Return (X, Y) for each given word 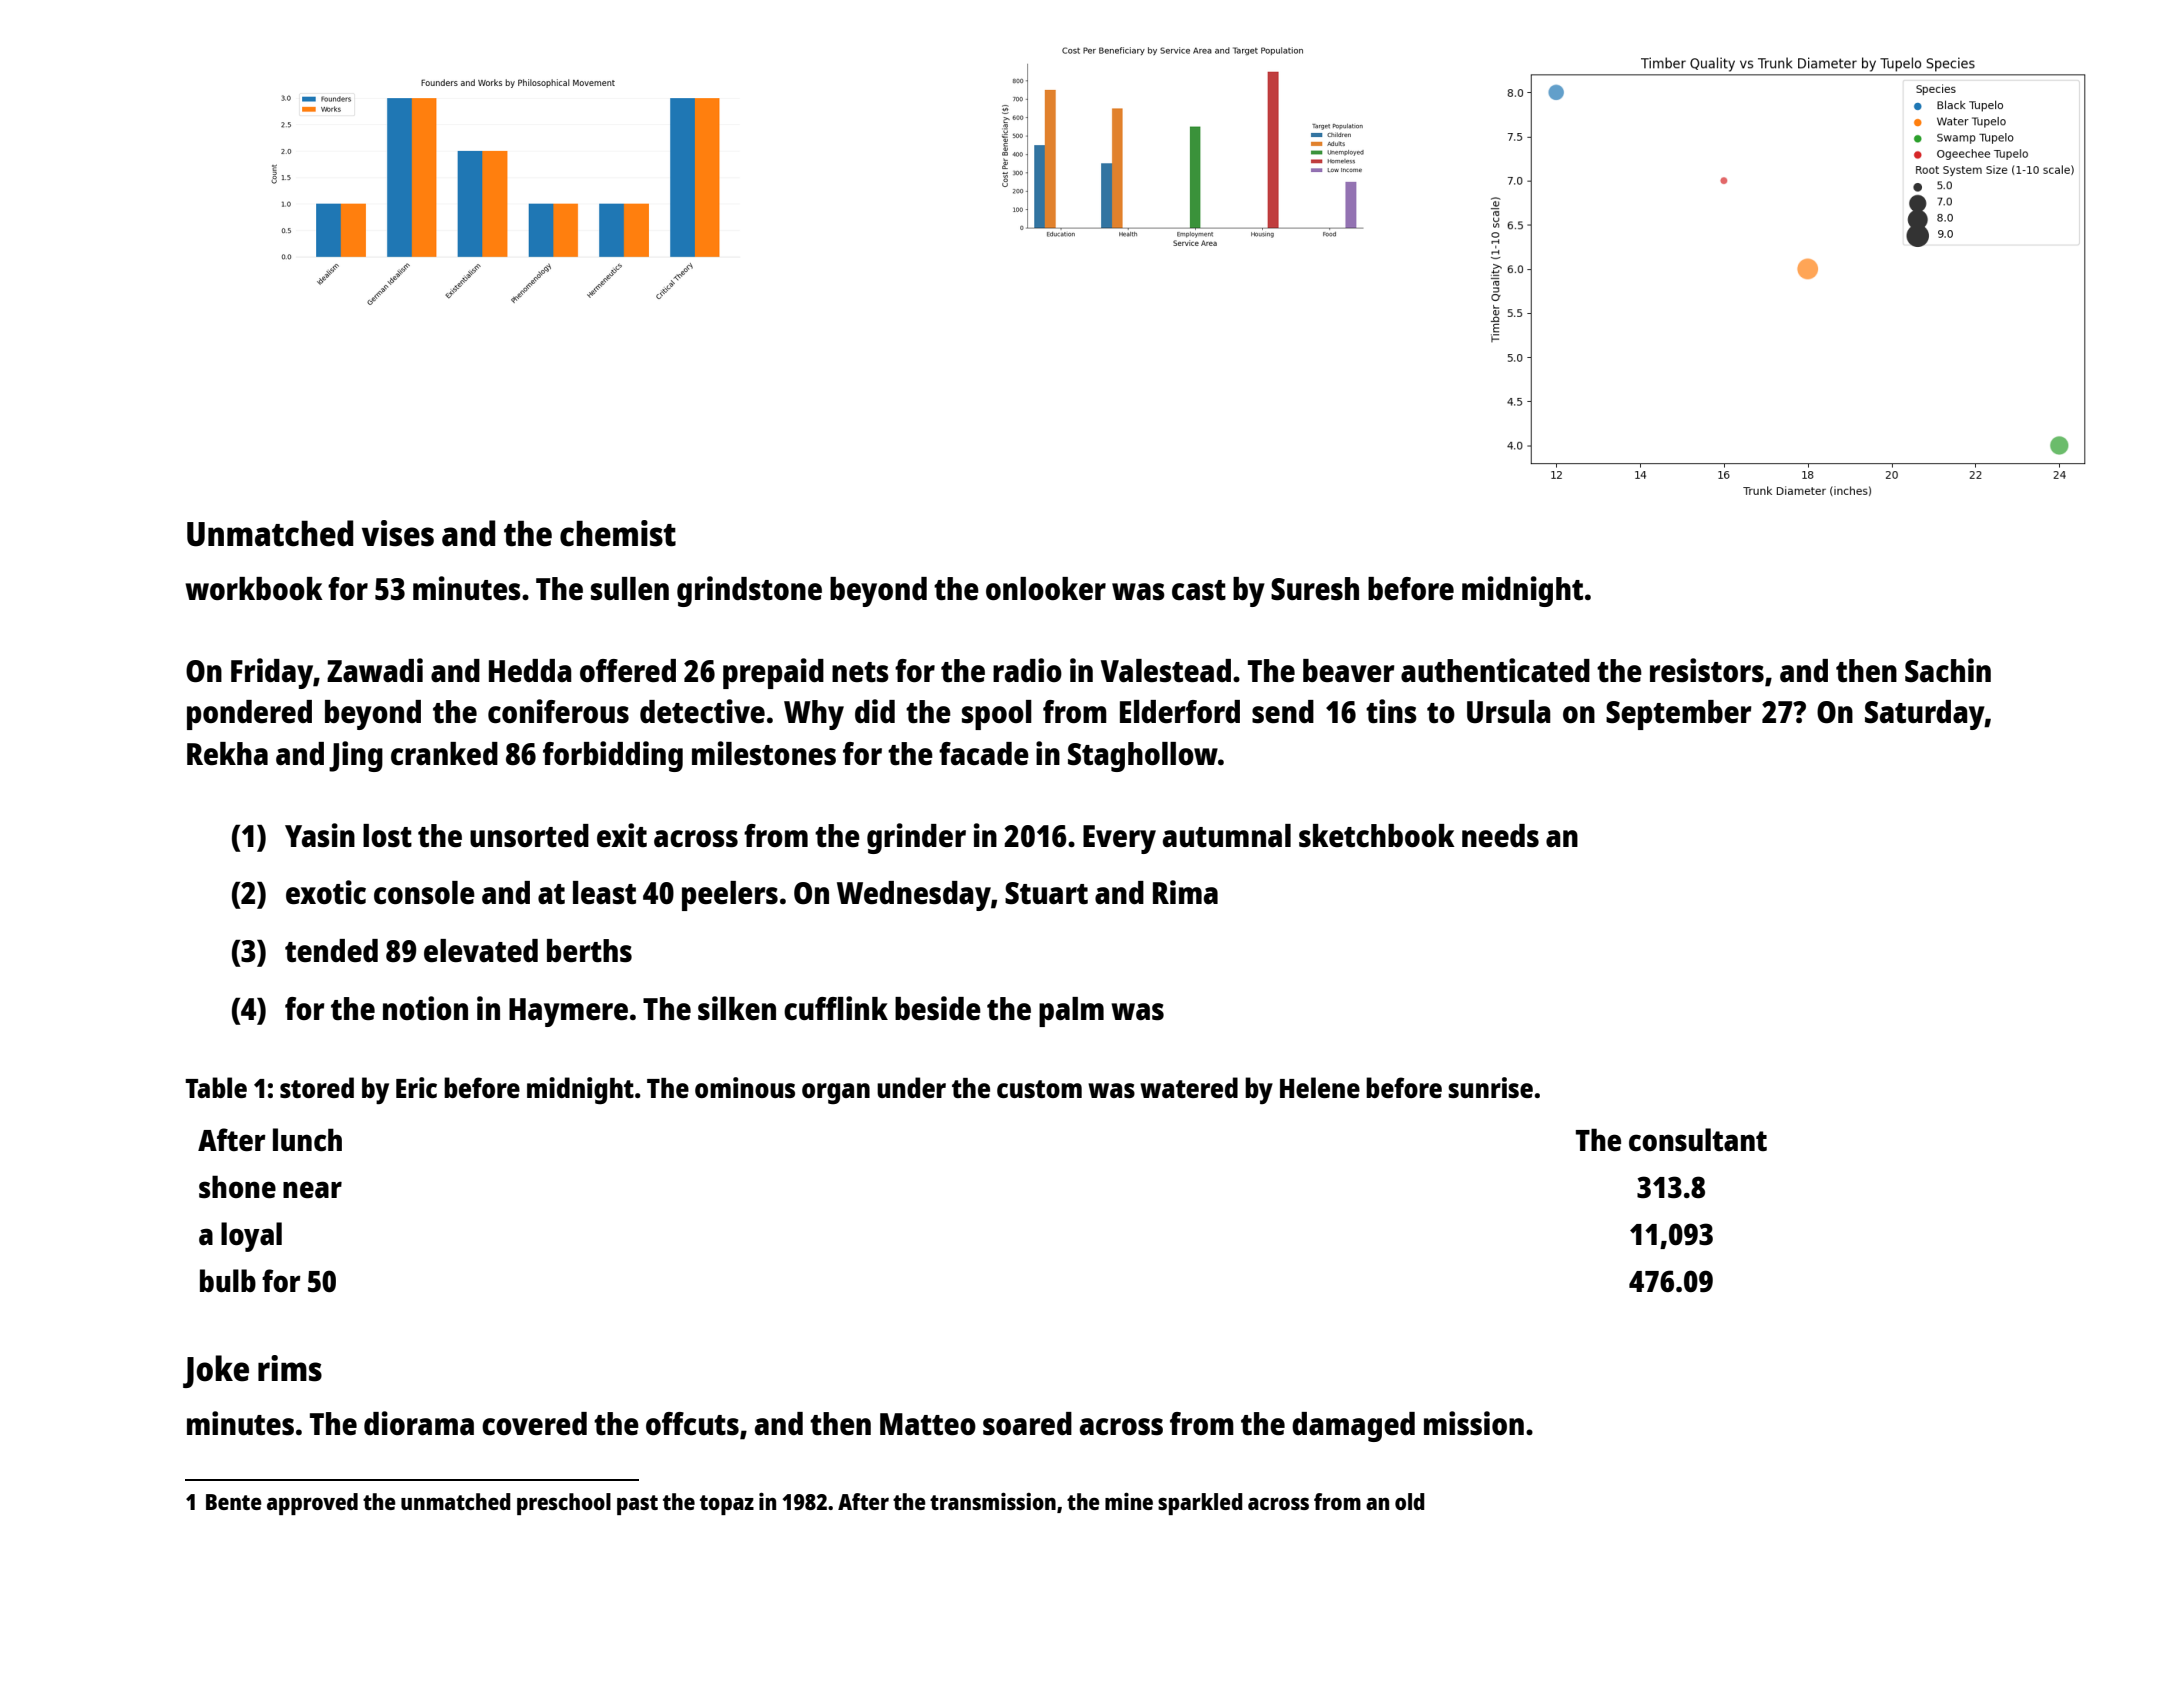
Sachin (1948, 670)
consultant (1698, 1140)
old (1410, 1501)
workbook (254, 588)
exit (622, 835)
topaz (727, 1505)
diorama (419, 1423)
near (312, 1189)
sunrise (1490, 1087)
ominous (745, 1087)
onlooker (1046, 589)
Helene (1320, 1087)
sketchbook (1377, 836)
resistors (1707, 670)
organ (836, 1093)
